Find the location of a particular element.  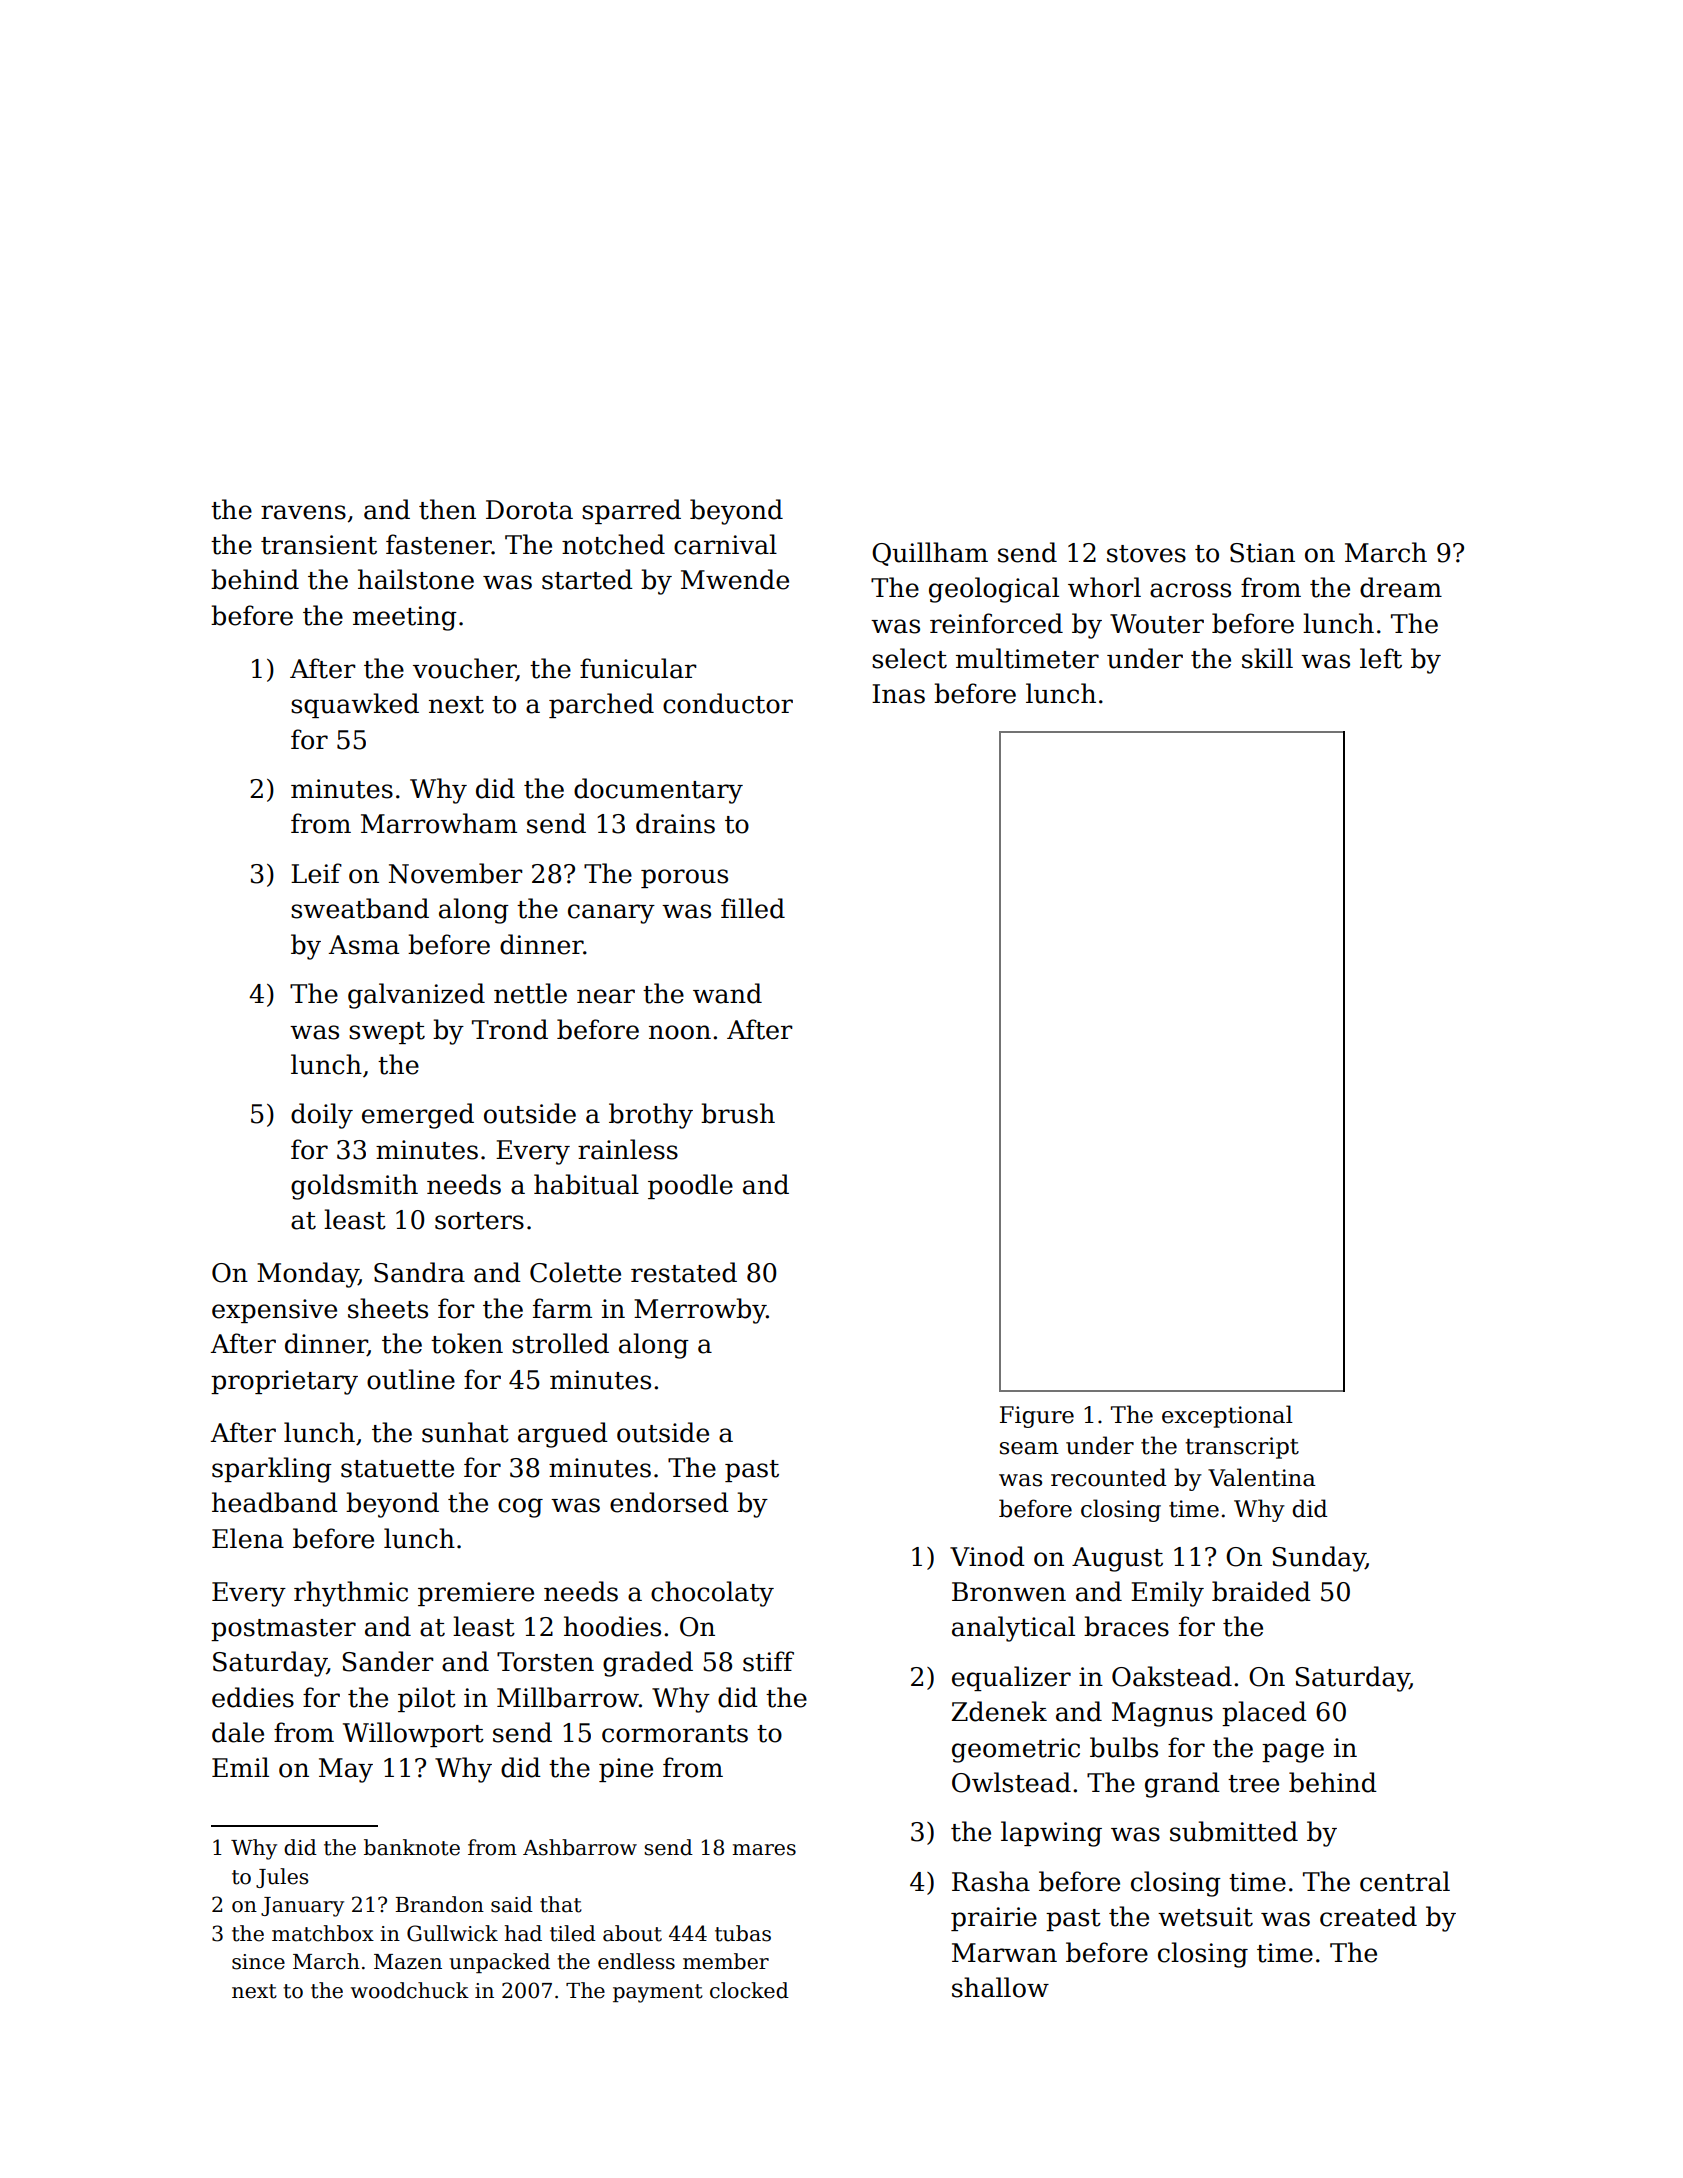

dale is located at coordinates (238, 1732).
